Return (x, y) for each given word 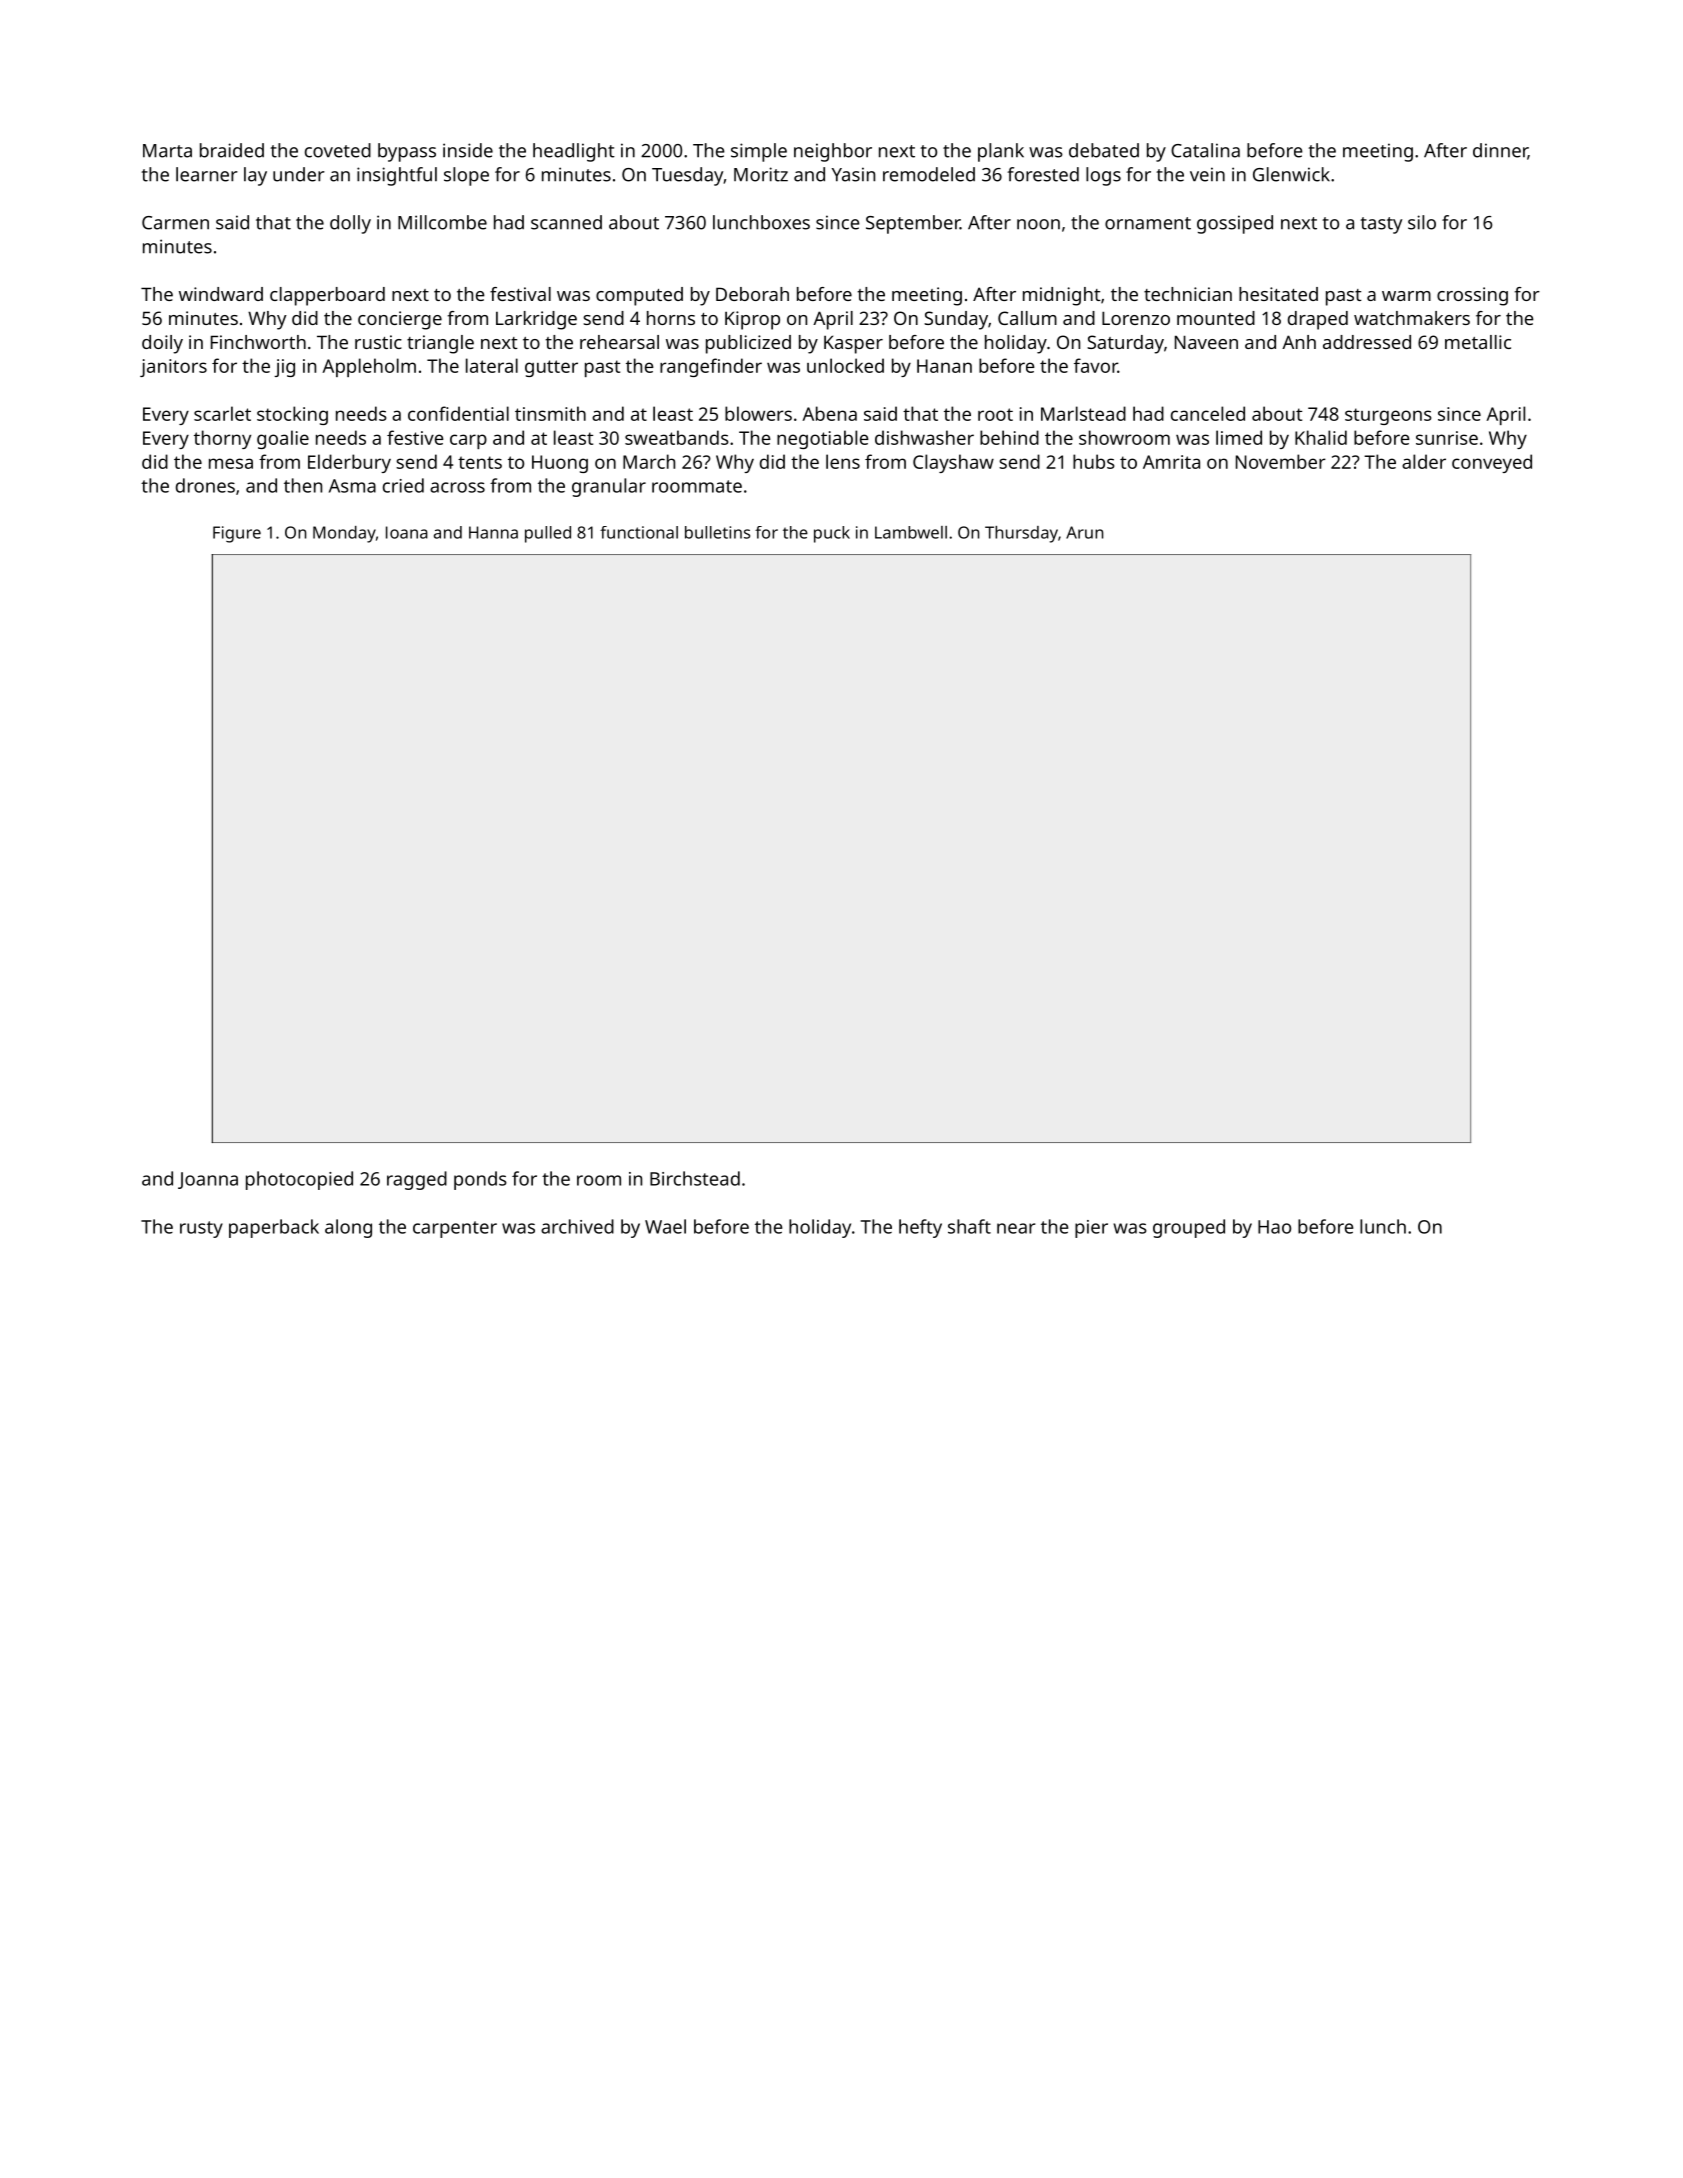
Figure (237, 534)
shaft (969, 1226)
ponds (480, 1180)
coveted (338, 150)
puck (832, 534)
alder (1424, 461)
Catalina (1205, 150)
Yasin (853, 174)
